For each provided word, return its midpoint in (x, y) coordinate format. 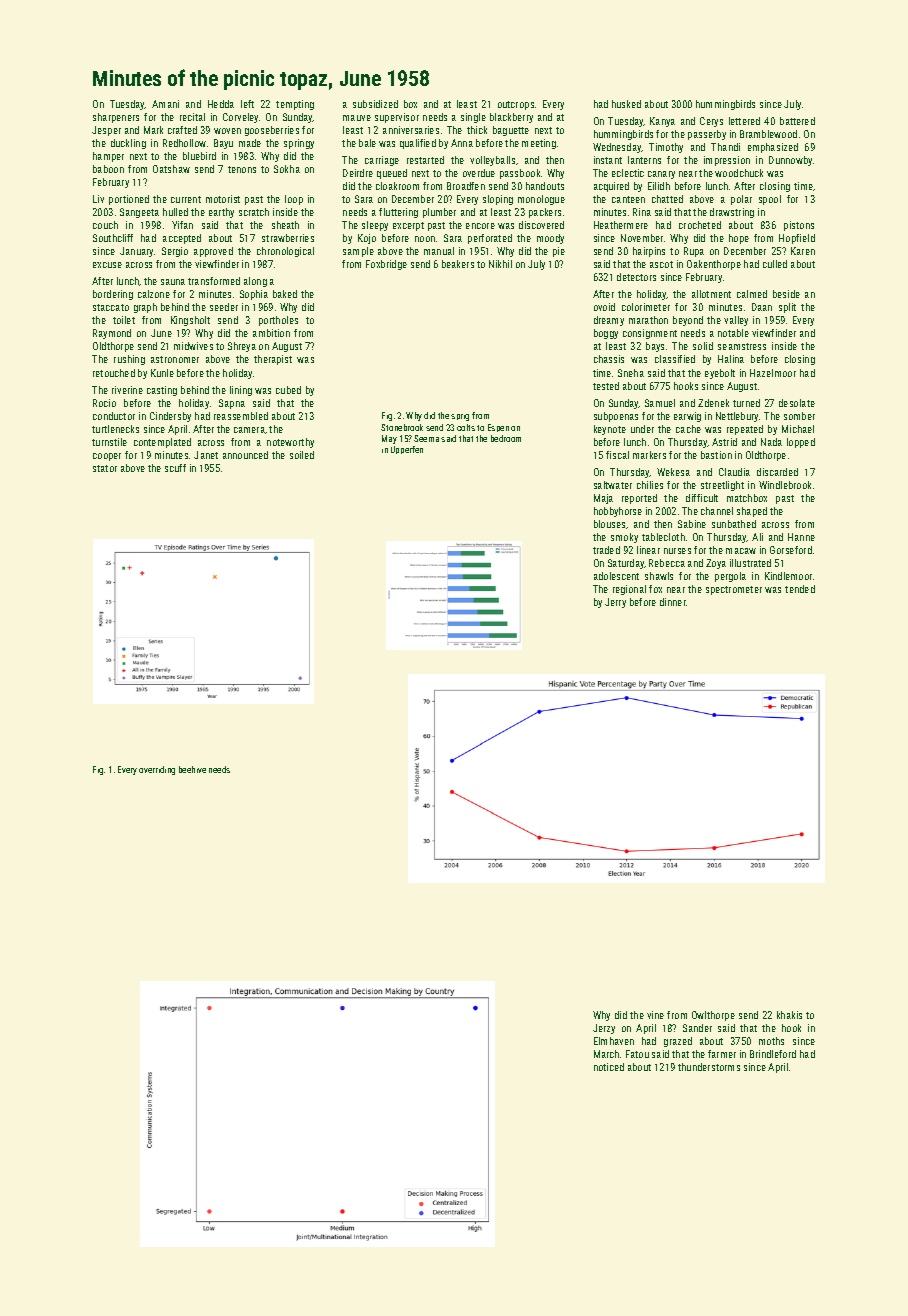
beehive (192, 769)
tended (800, 589)
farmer (722, 1054)
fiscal (617, 455)
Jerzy (604, 1029)
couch (105, 225)
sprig (460, 417)
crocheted (700, 225)
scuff (175, 468)
